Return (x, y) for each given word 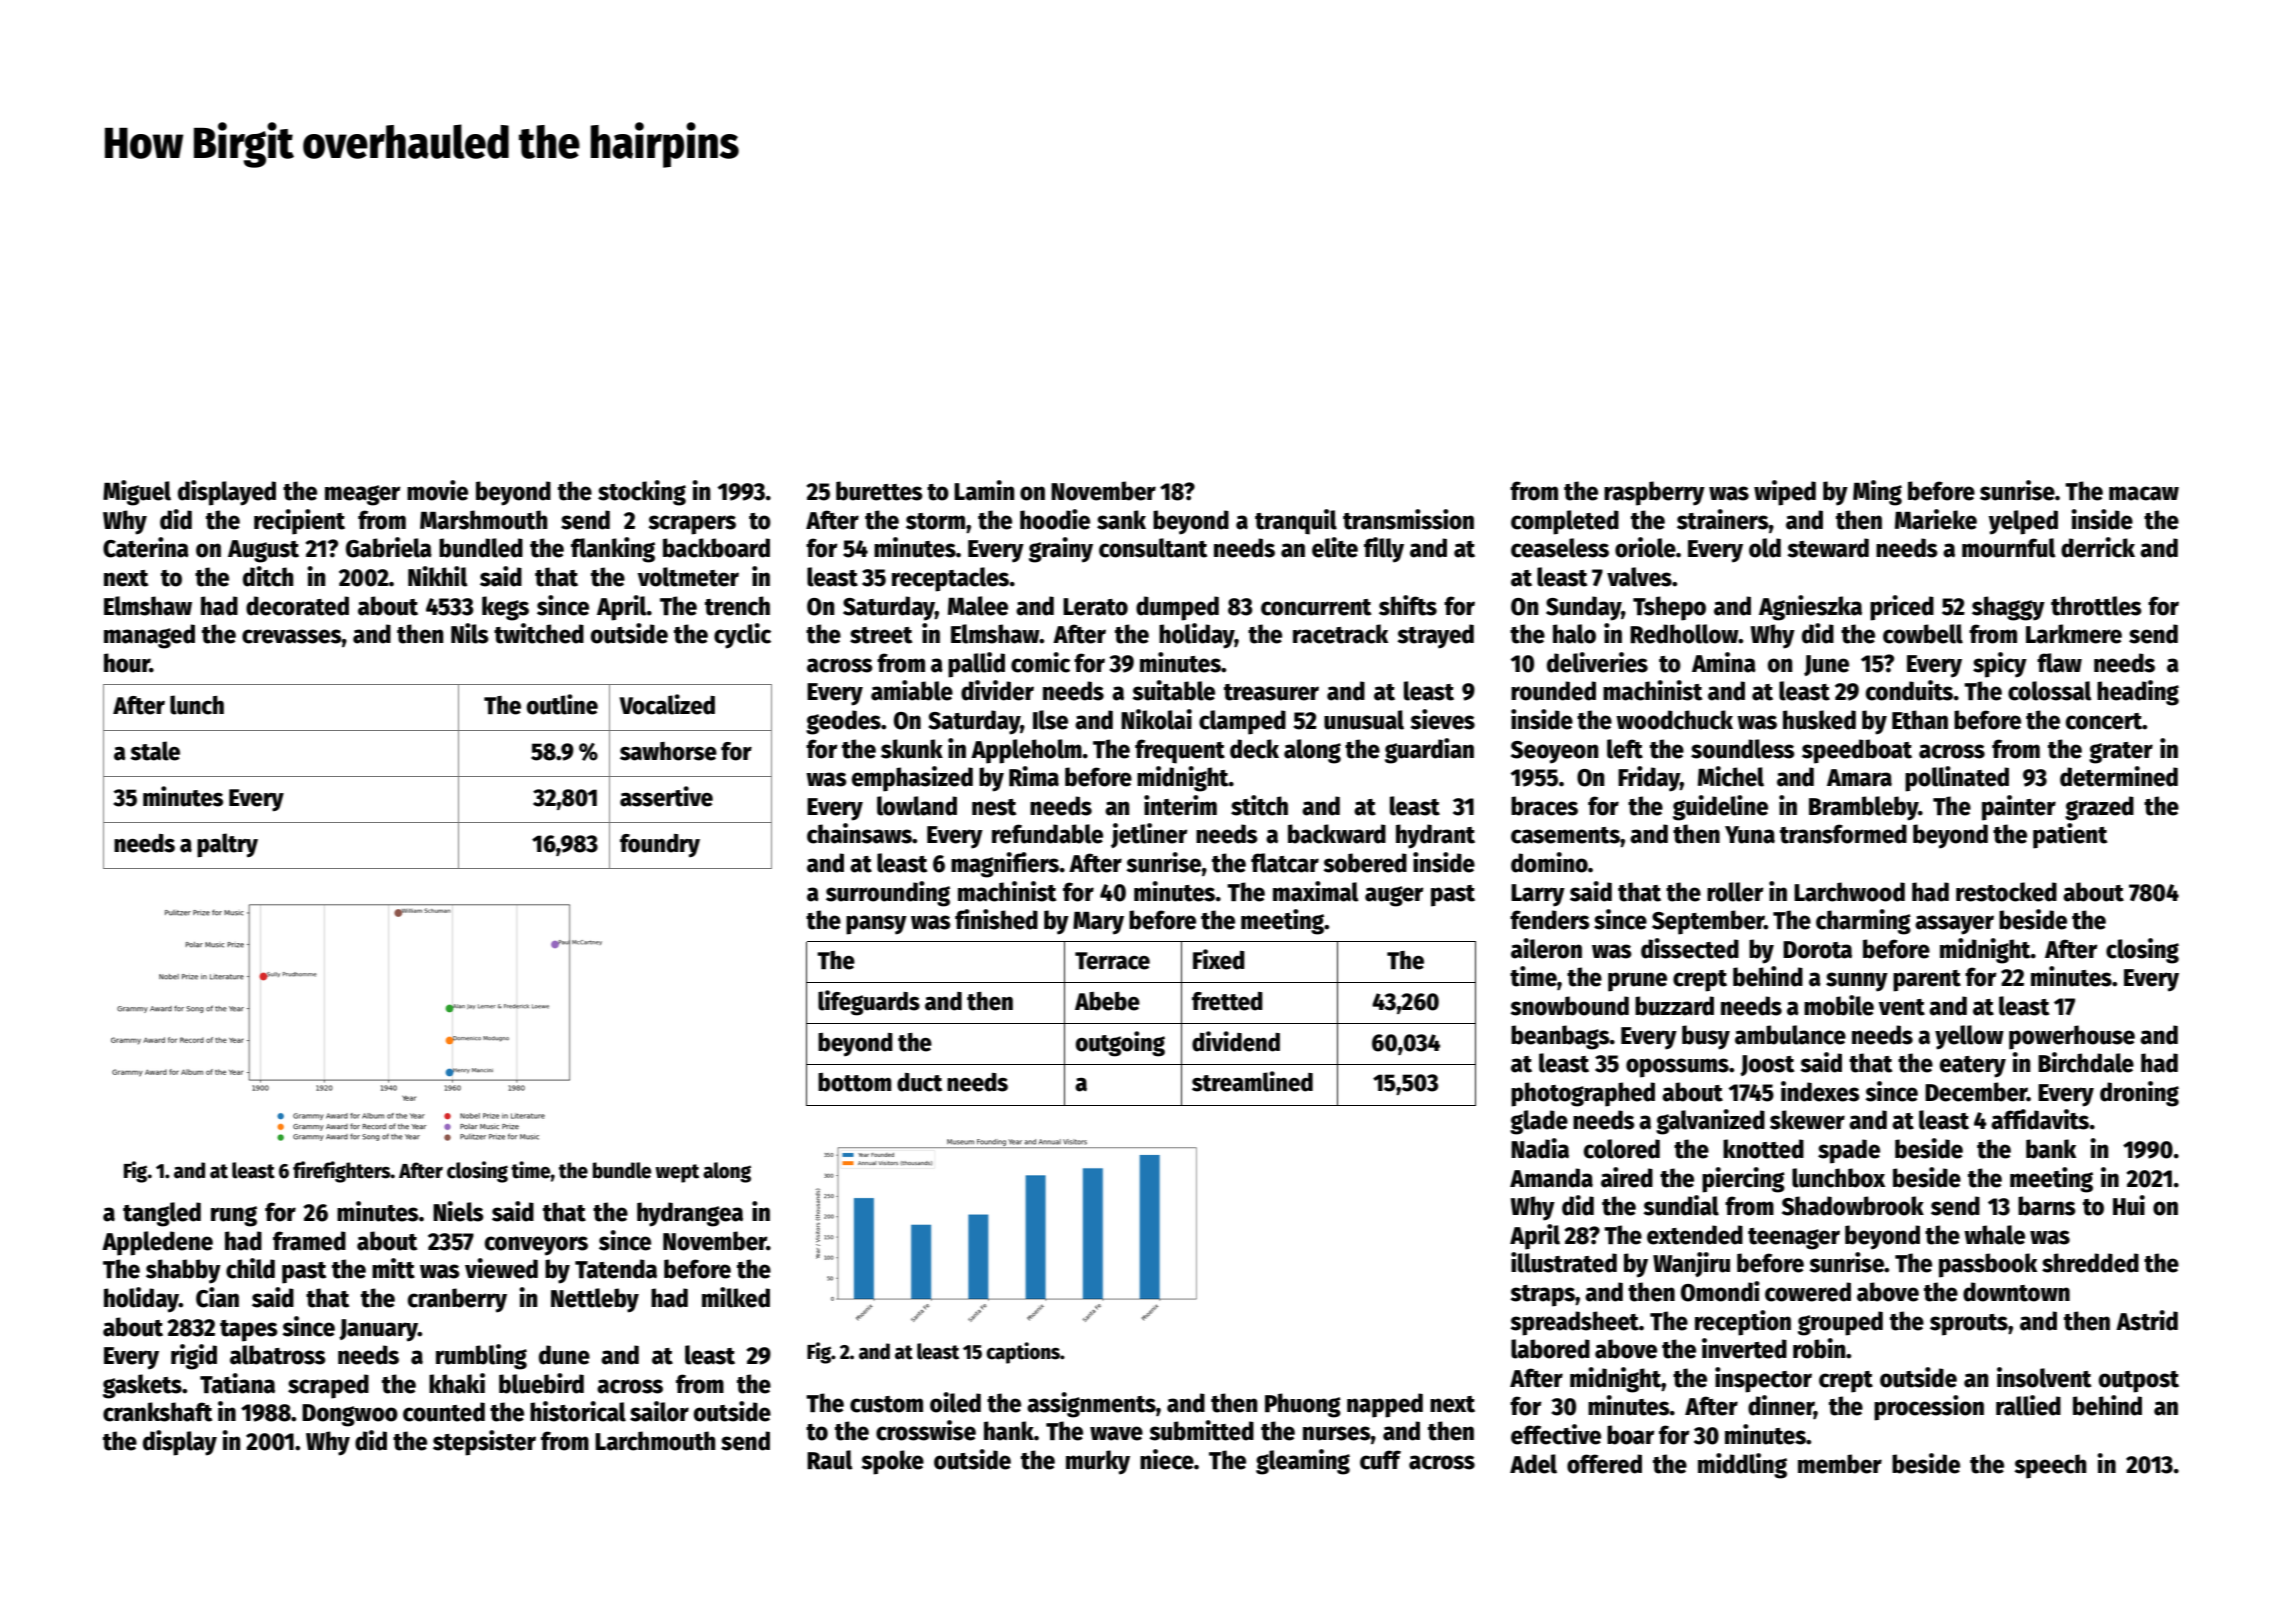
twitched (539, 633)
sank (1121, 520)
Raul (830, 1460)
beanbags (1560, 1037)
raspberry (1654, 493)
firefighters (342, 1172)
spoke (892, 1462)
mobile (1839, 1005)
